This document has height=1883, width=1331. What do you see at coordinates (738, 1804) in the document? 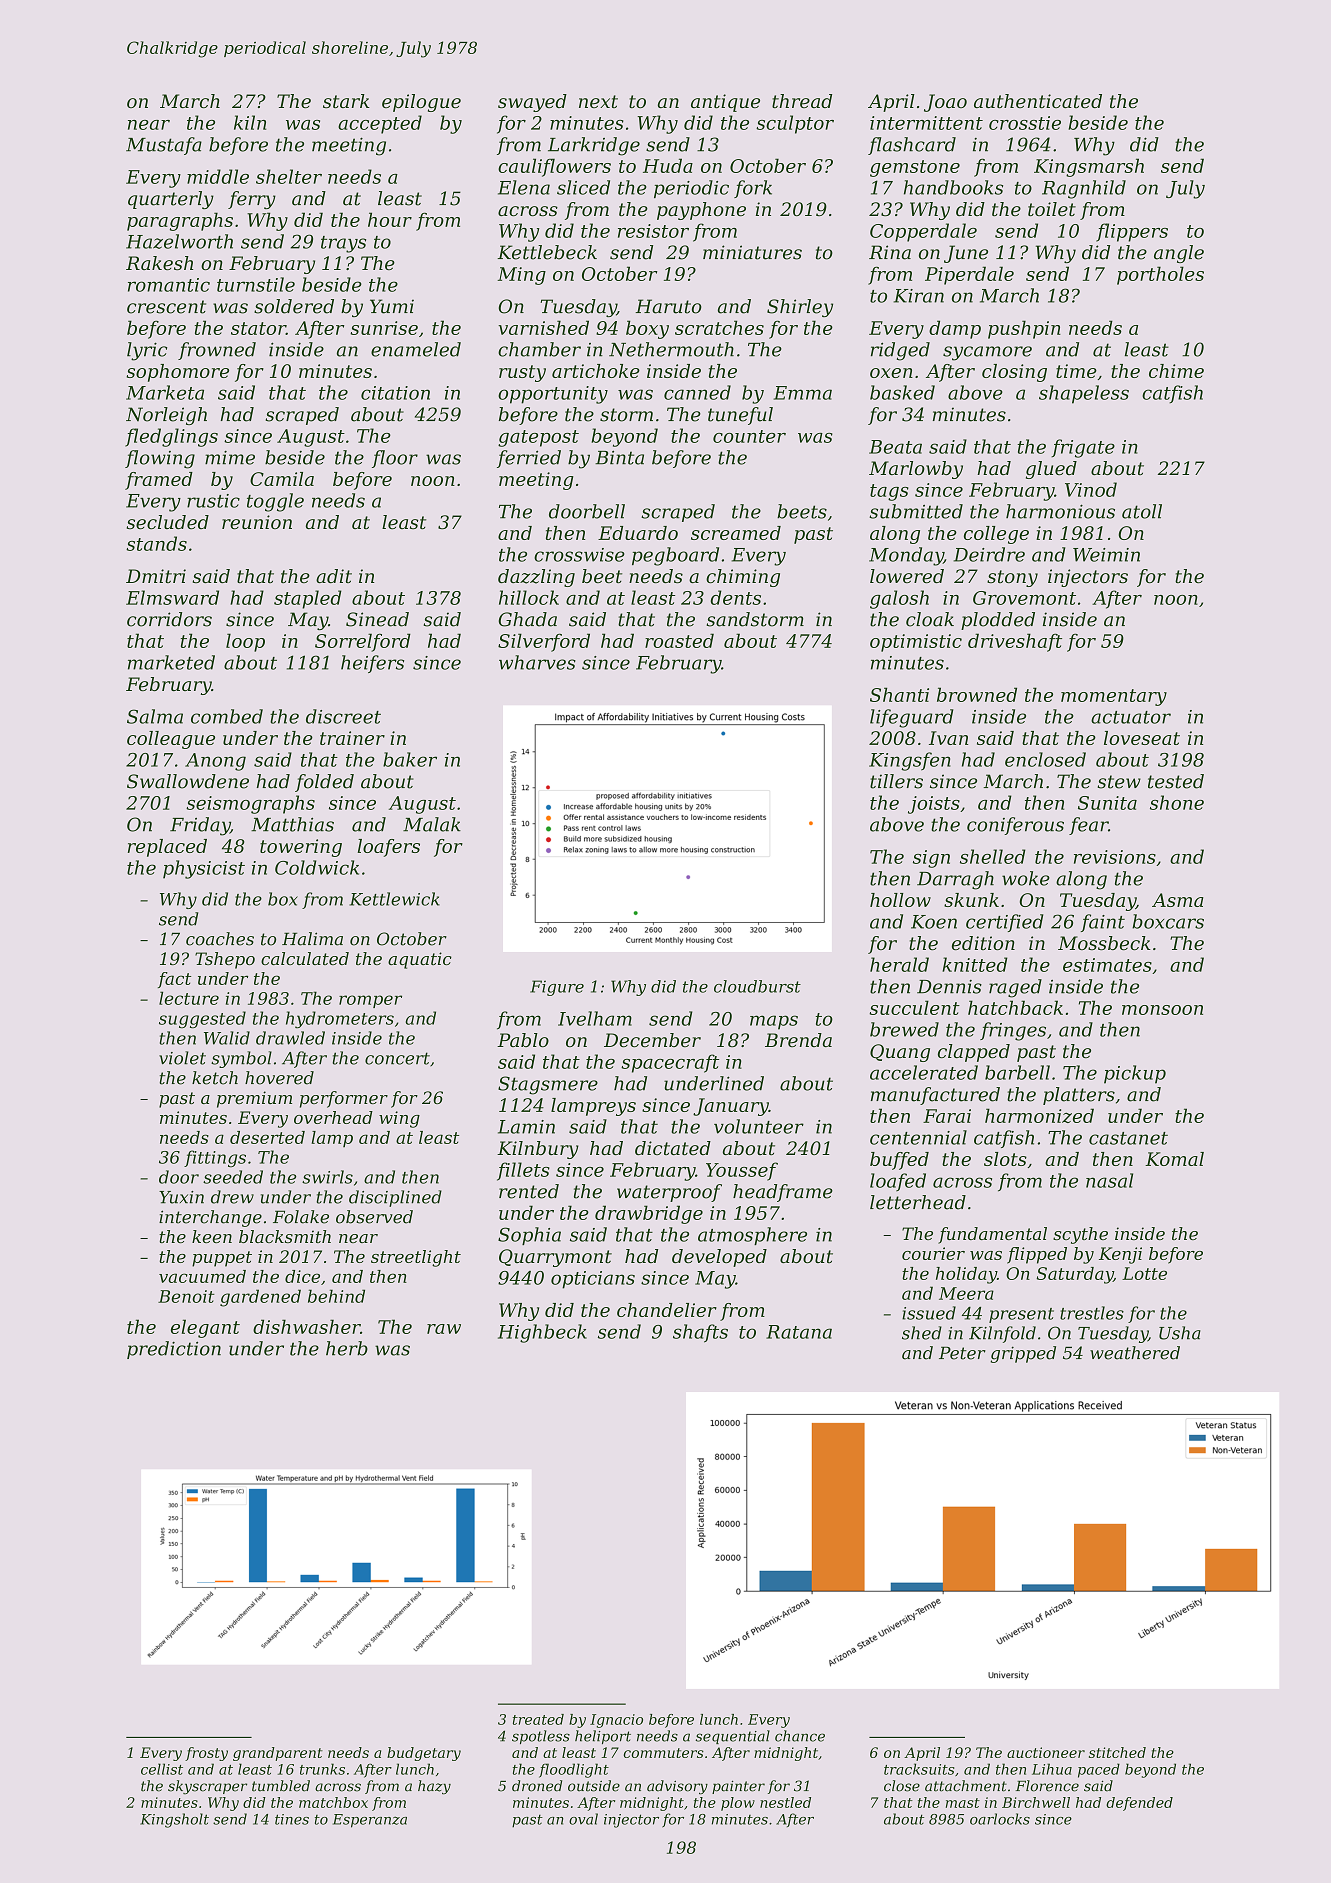
I see `plow` at bounding box center [738, 1804].
